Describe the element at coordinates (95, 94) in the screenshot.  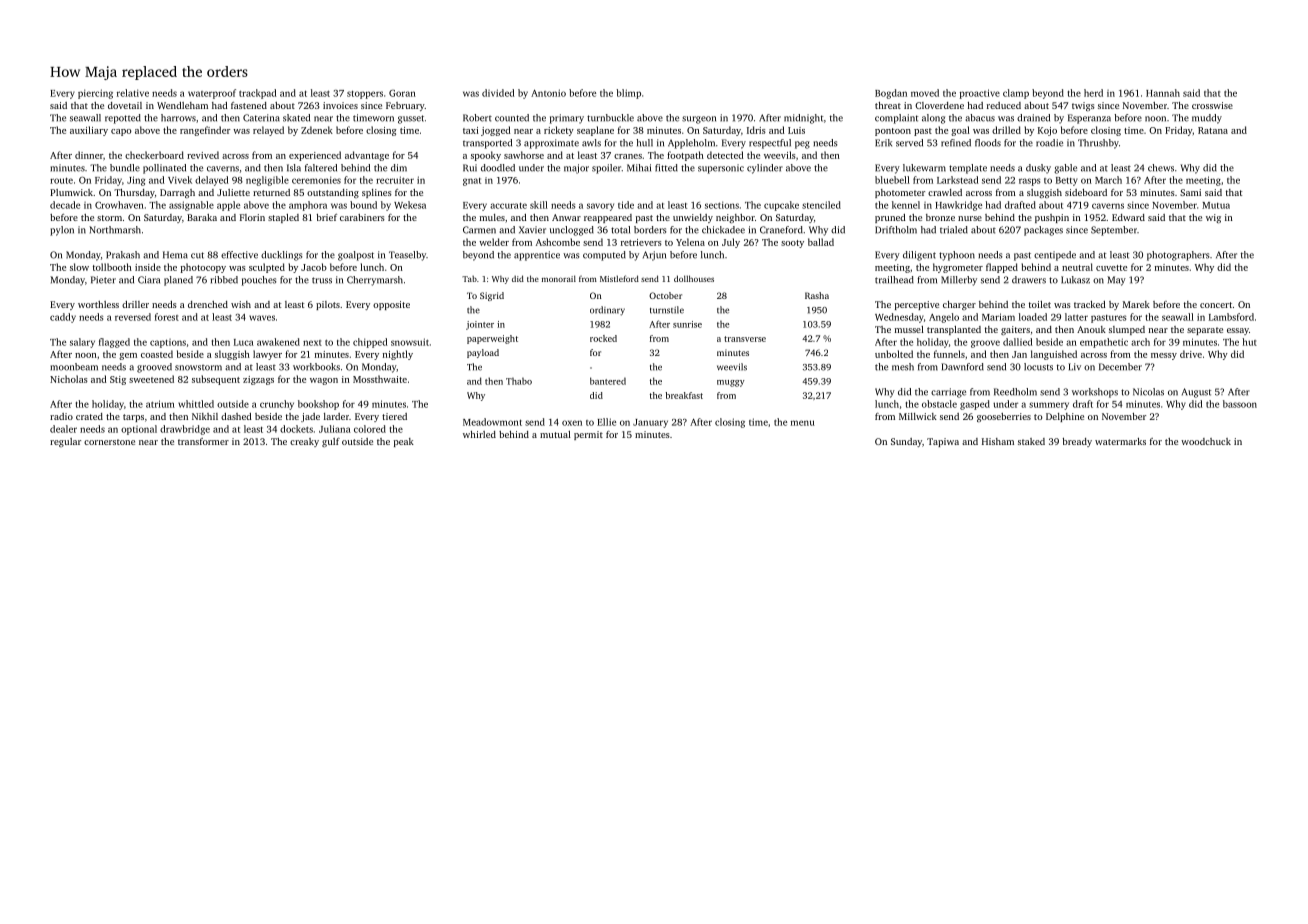
I see `piercing` at that location.
